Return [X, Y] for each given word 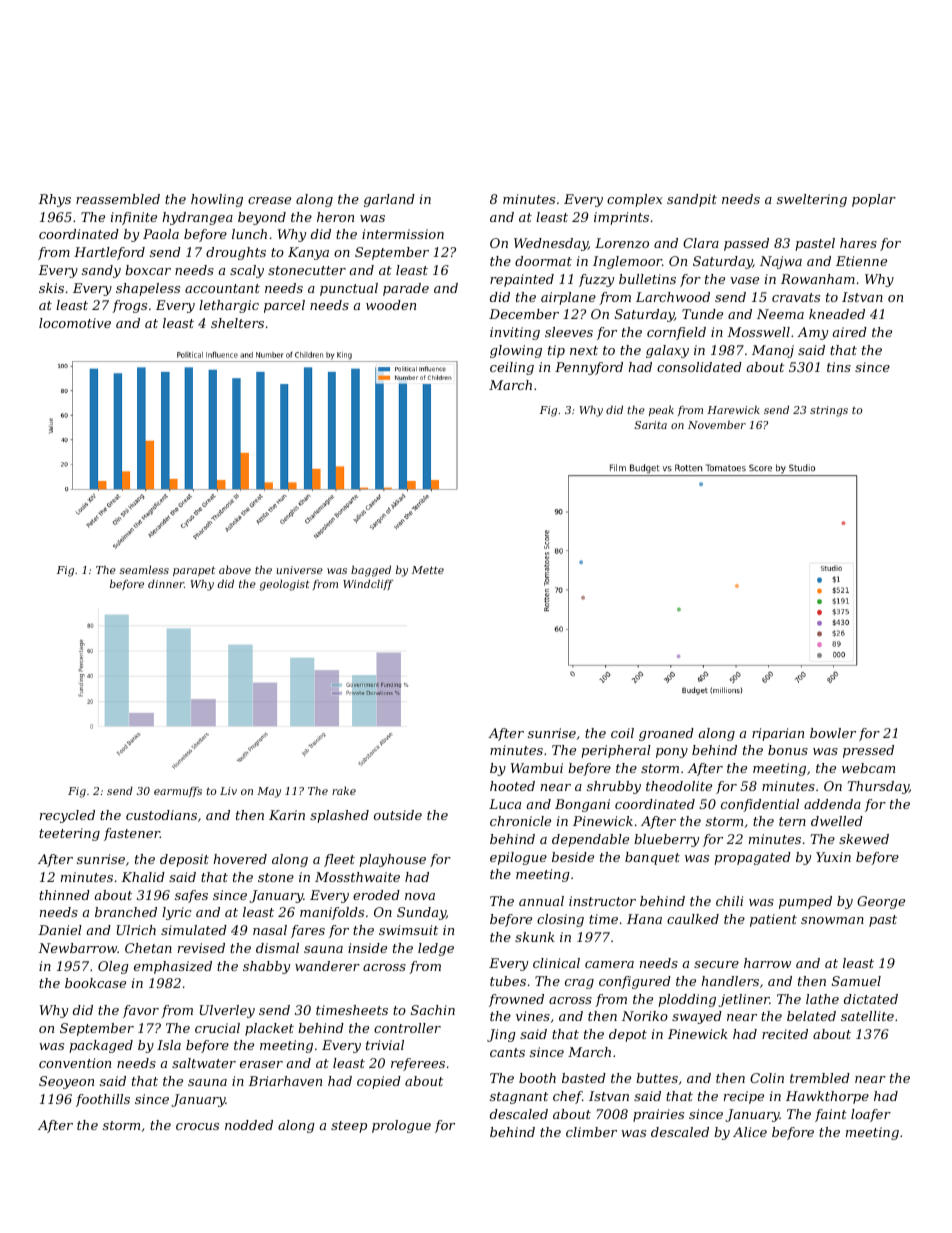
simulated [194, 930]
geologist [284, 585]
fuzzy [596, 280]
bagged [371, 571]
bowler [833, 733]
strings [829, 411]
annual [541, 901]
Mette [428, 570]
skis [51, 288]
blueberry [666, 840]
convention [75, 1063]
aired [850, 332]
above [235, 569]
